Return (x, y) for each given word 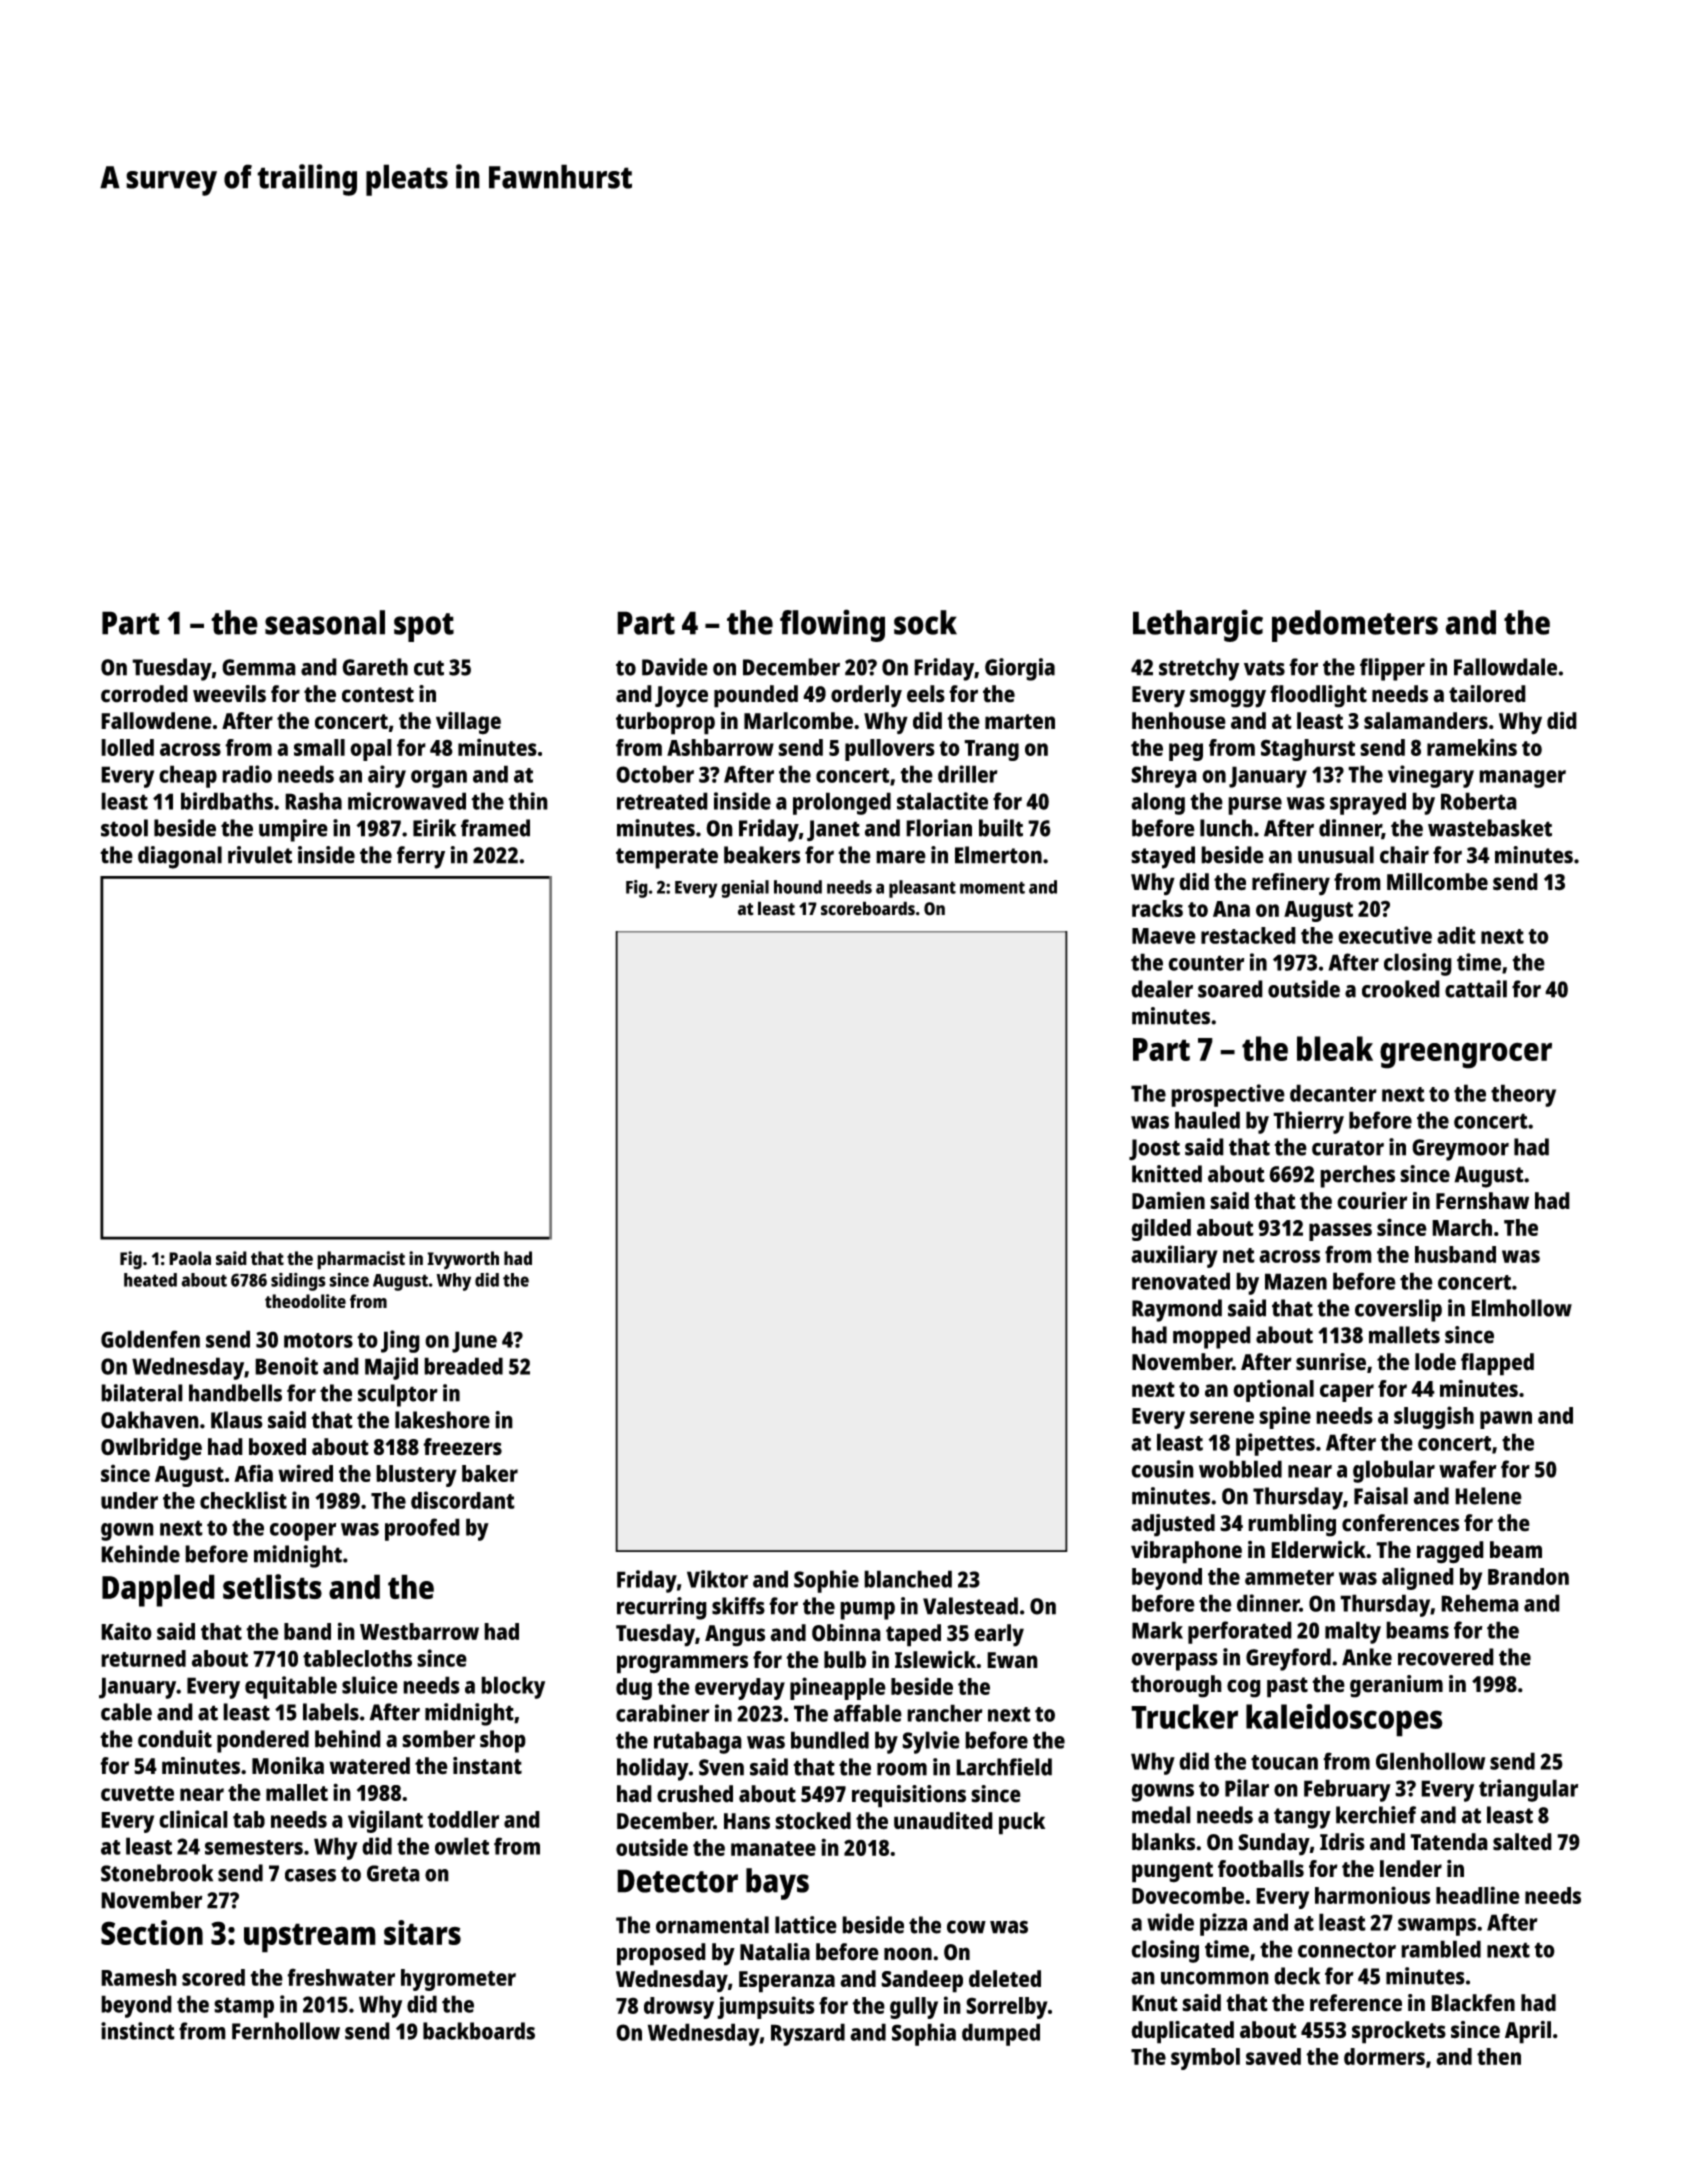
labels (331, 1712)
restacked (1248, 935)
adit (1456, 935)
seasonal (325, 622)
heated (150, 1280)
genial (745, 889)
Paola (190, 1258)
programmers (682, 1664)
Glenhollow (1430, 1761)
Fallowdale (1505, 667)
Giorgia (1020, 669)
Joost (1154, 1150)
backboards (479, 2031)
